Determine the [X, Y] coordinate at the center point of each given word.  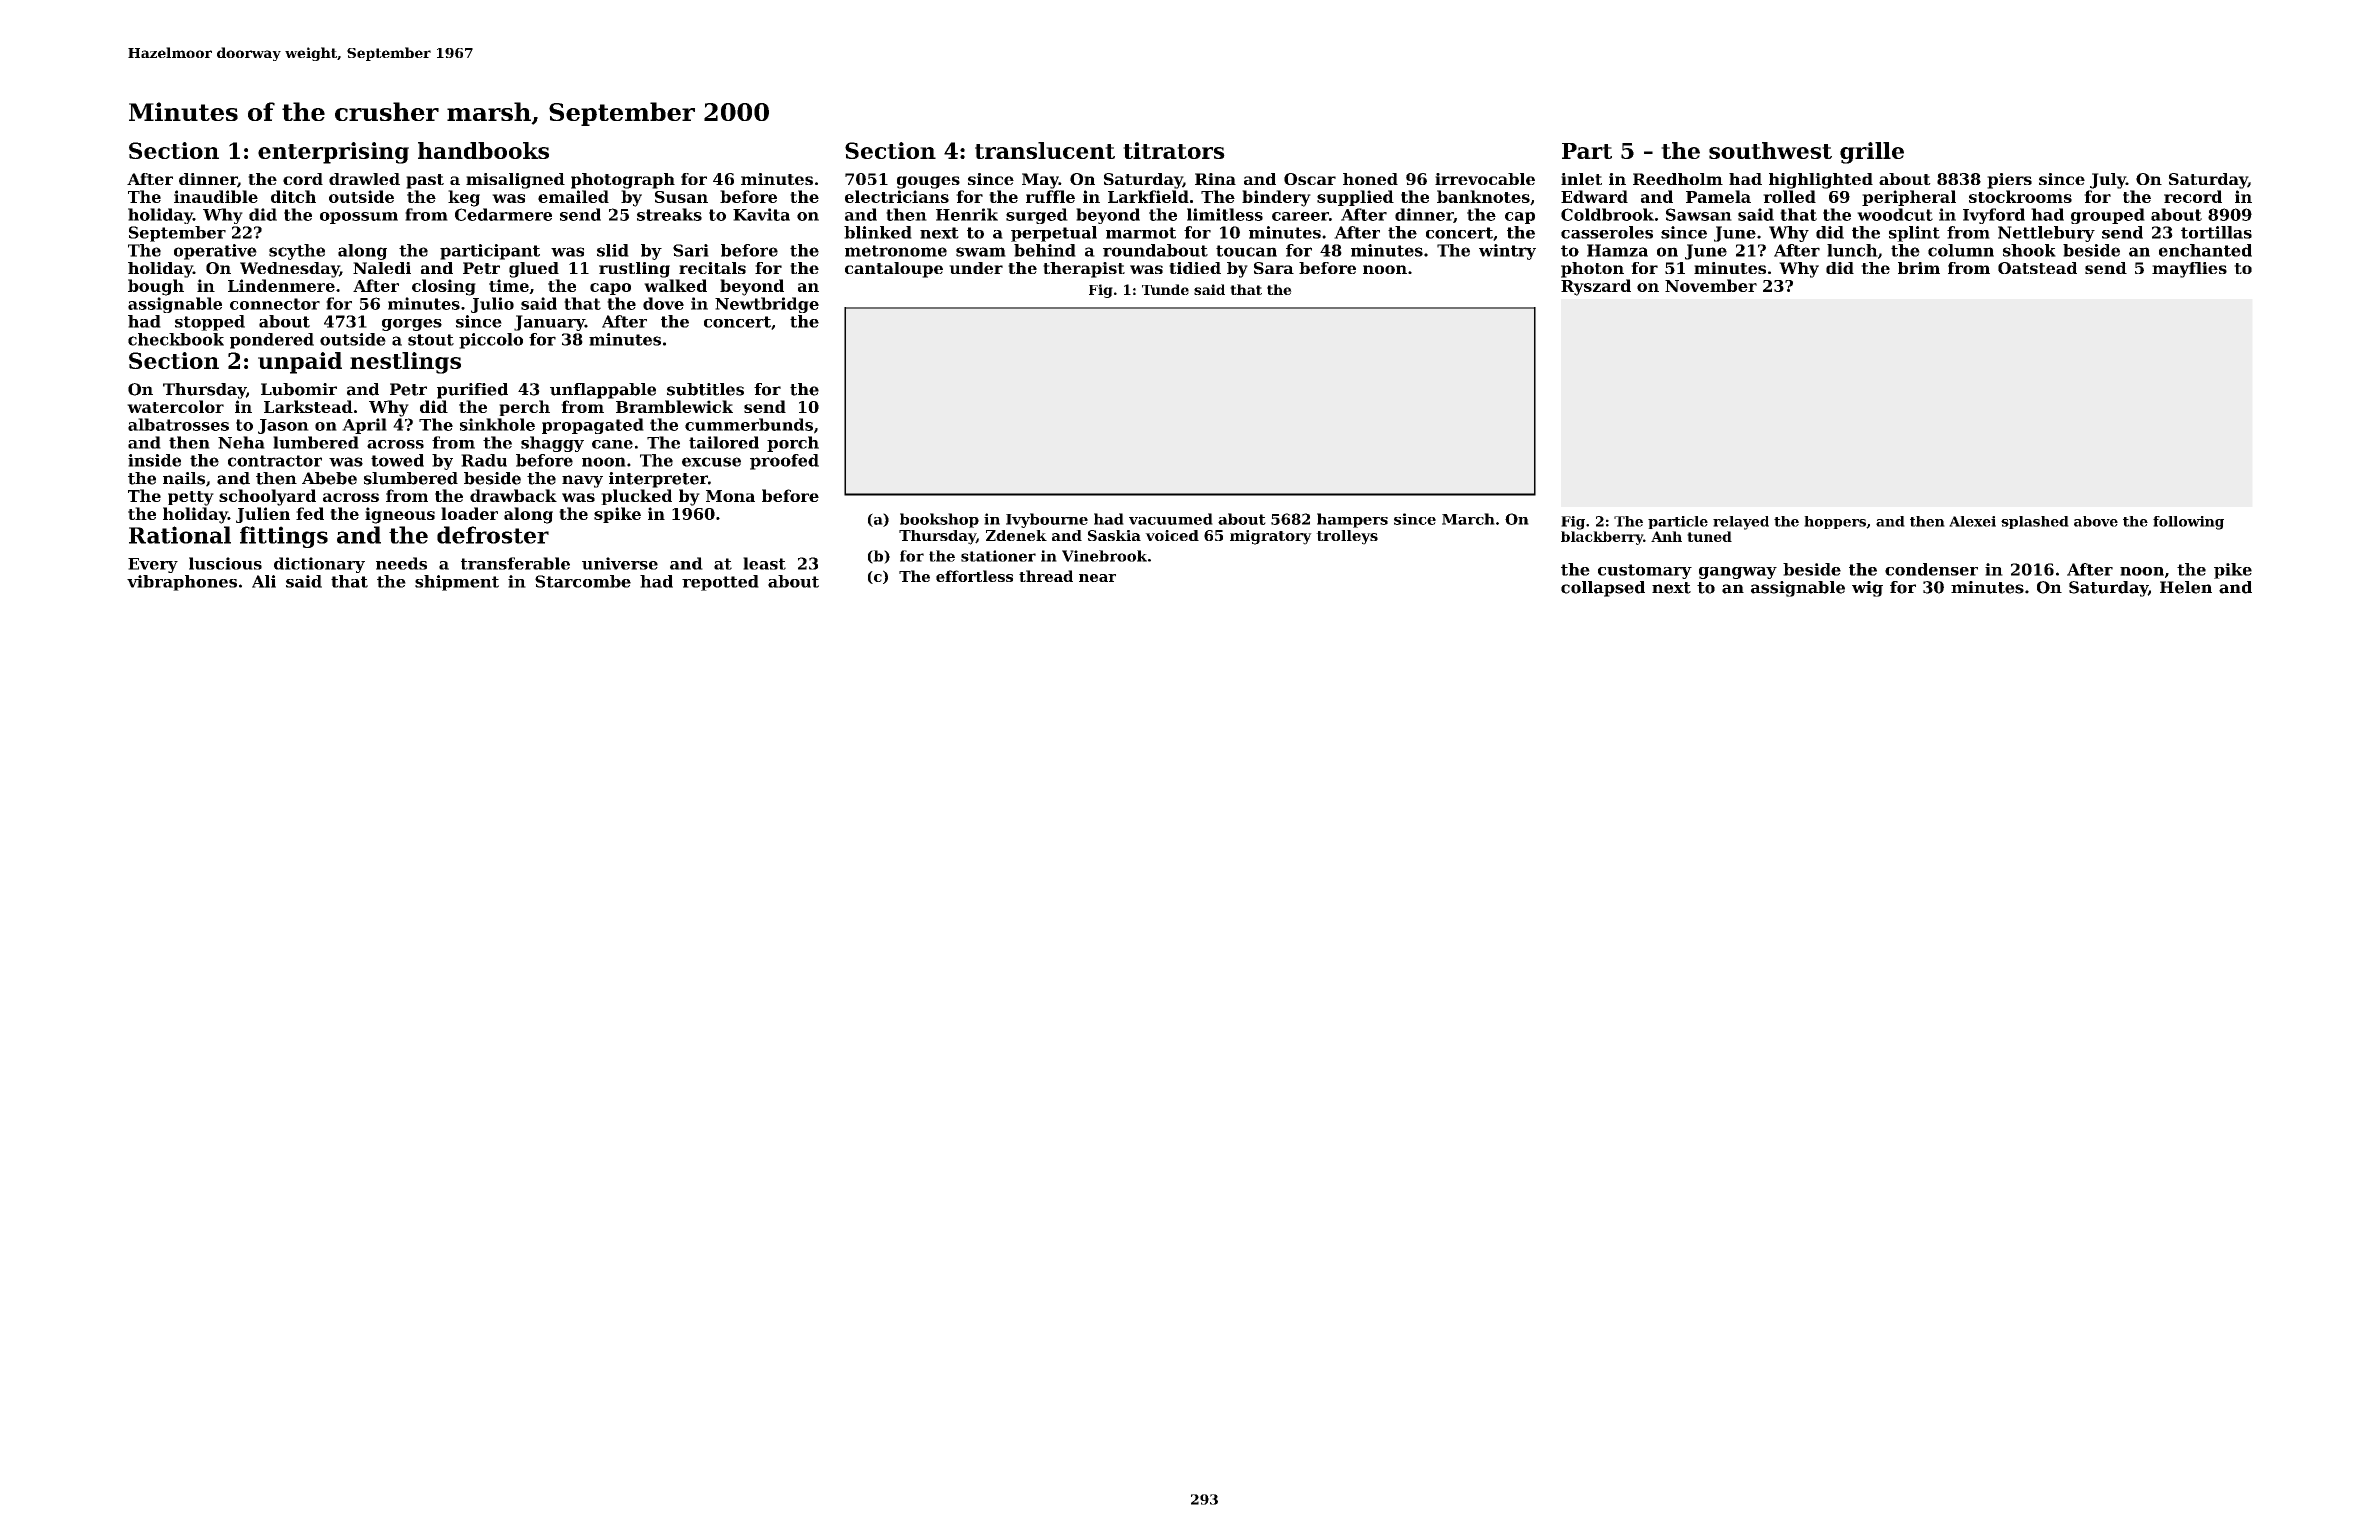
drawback [513, 495]
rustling [634, 270]
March [1468, 519]
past [425, 181]
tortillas [2216, 232]
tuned [1709, 536]
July [2108, 181]
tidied [1195, 268]
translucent [1045, 150]
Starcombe [583, 581]
